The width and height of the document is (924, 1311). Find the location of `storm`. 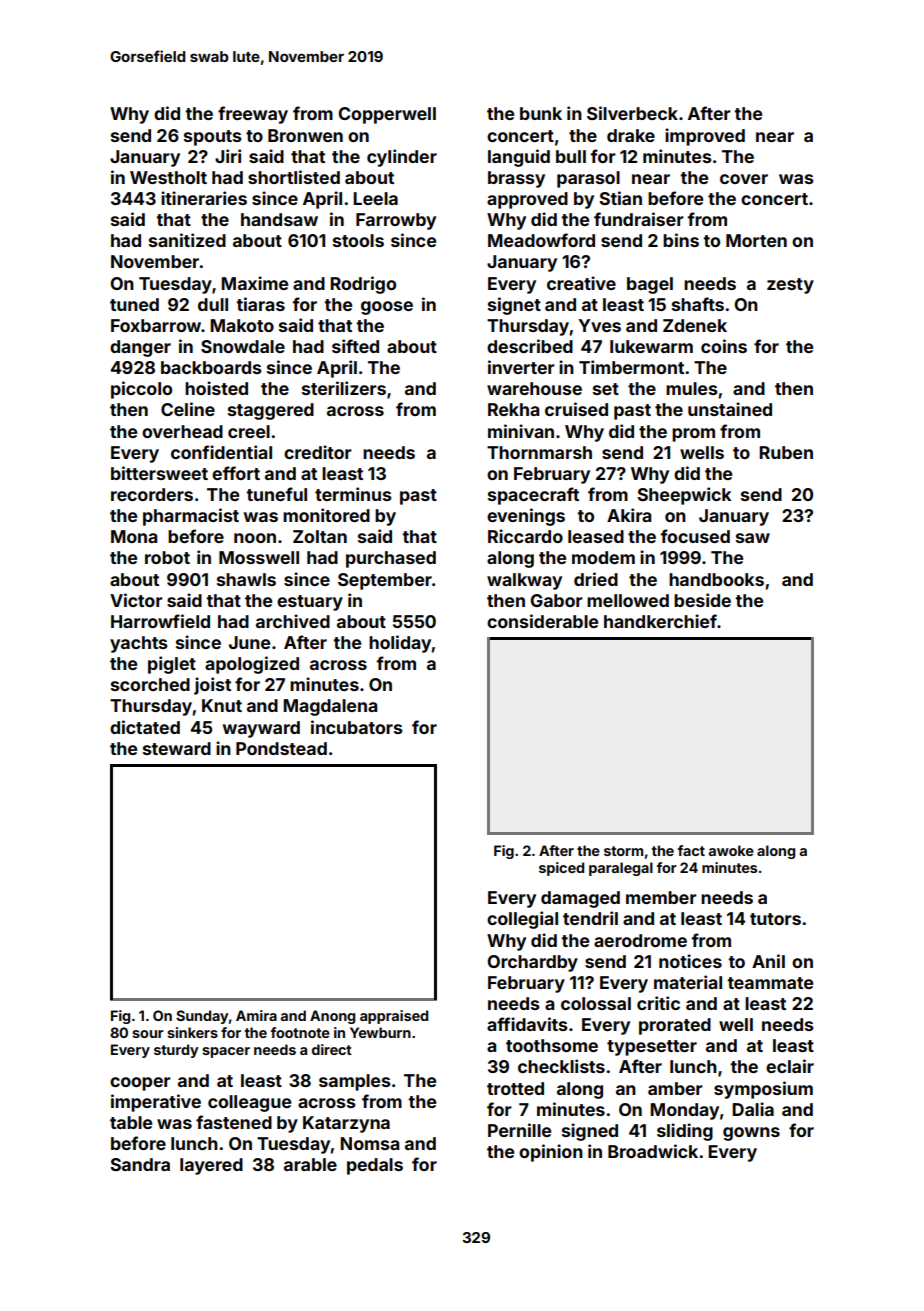

storm is located at coordinates (623, 851).
